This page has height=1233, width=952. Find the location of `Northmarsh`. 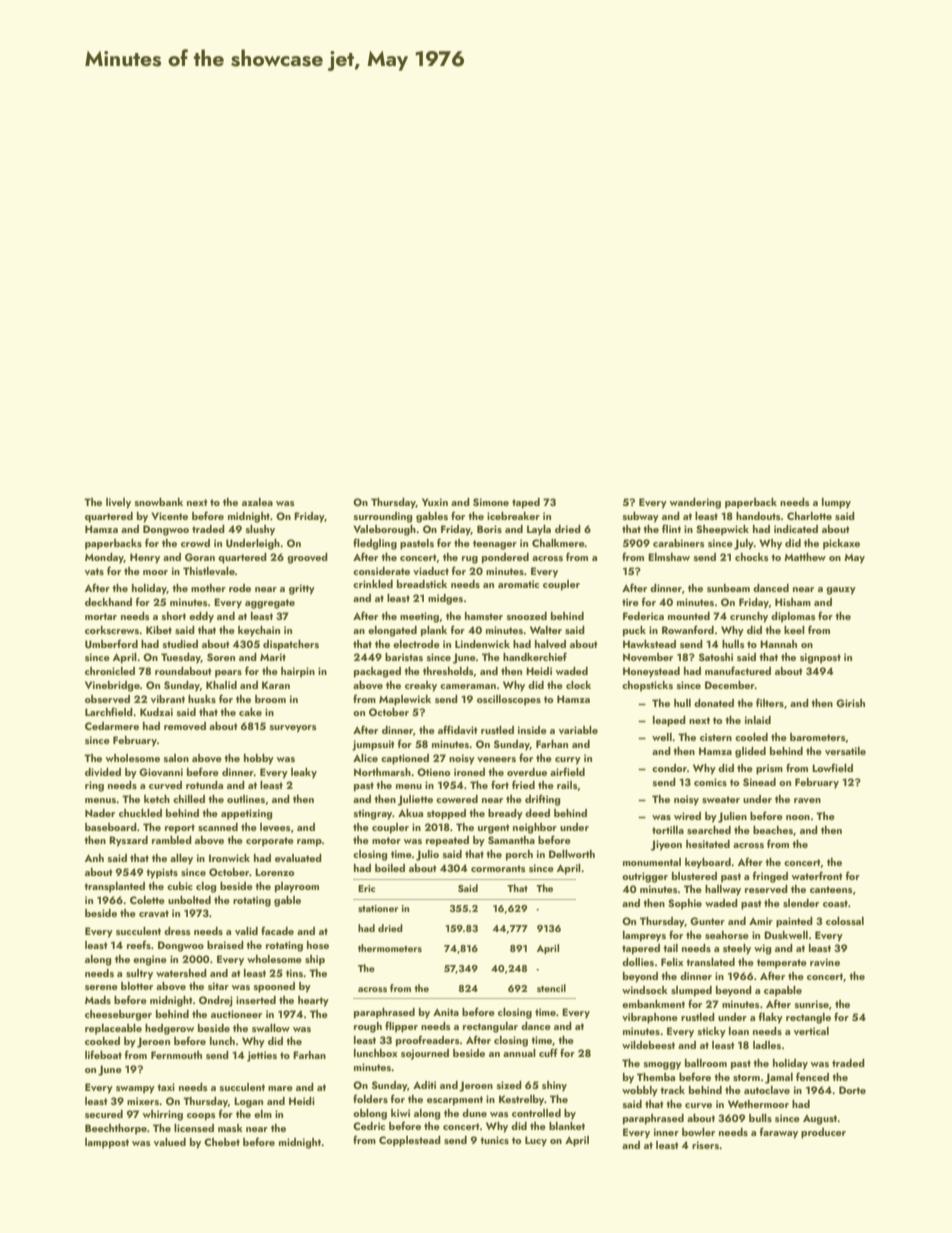

Northmarsh is located at coordinates (382, 772).
